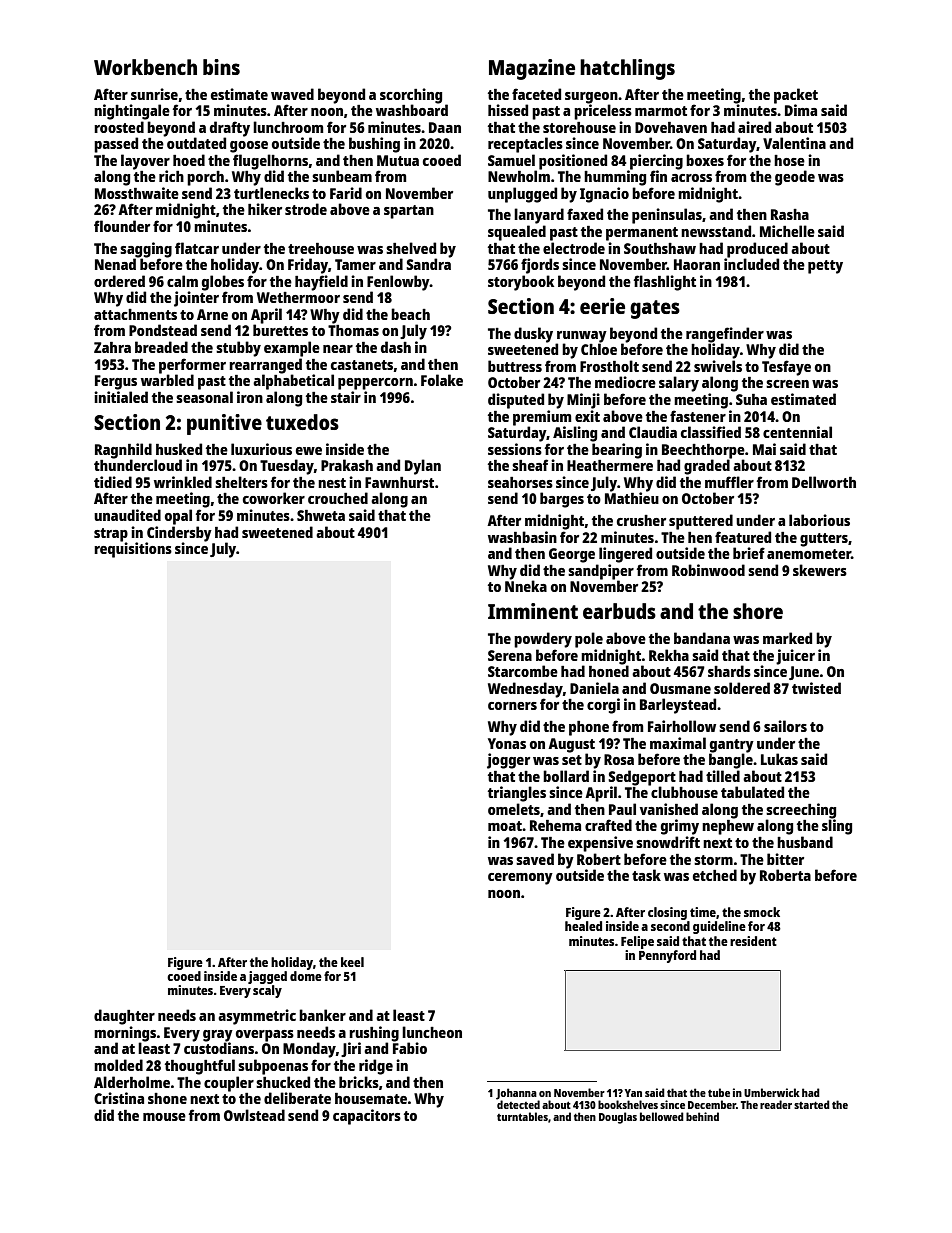  What do you see at coordinates (532, 69) in the screenshot?
I see `Magazine` at bounding box center [532, 69].
